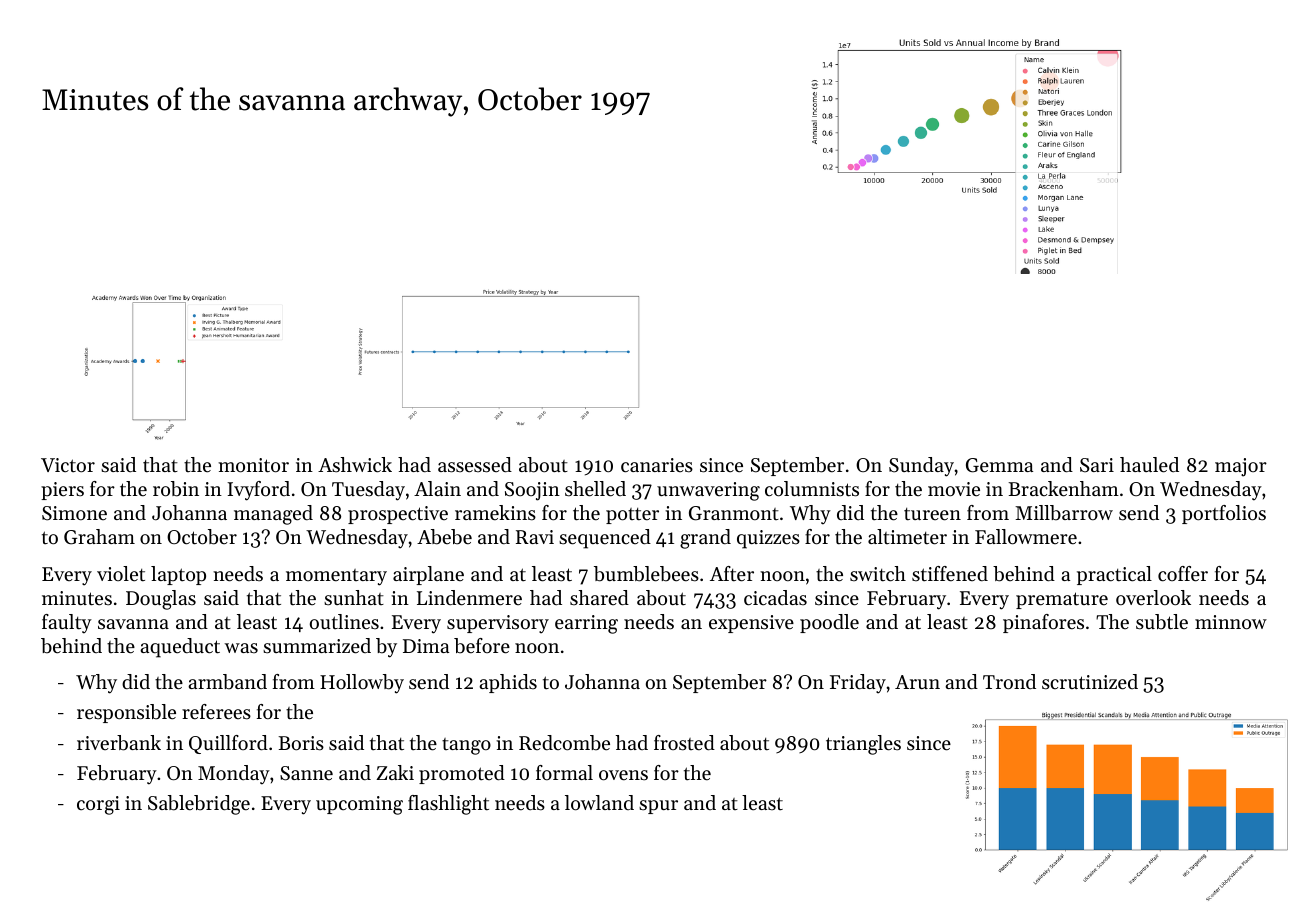 This document has width=1308, height=924. What do you see at coordinates (657, 465) in the document?
I see `canaries` at bounding box center [657, 465].
